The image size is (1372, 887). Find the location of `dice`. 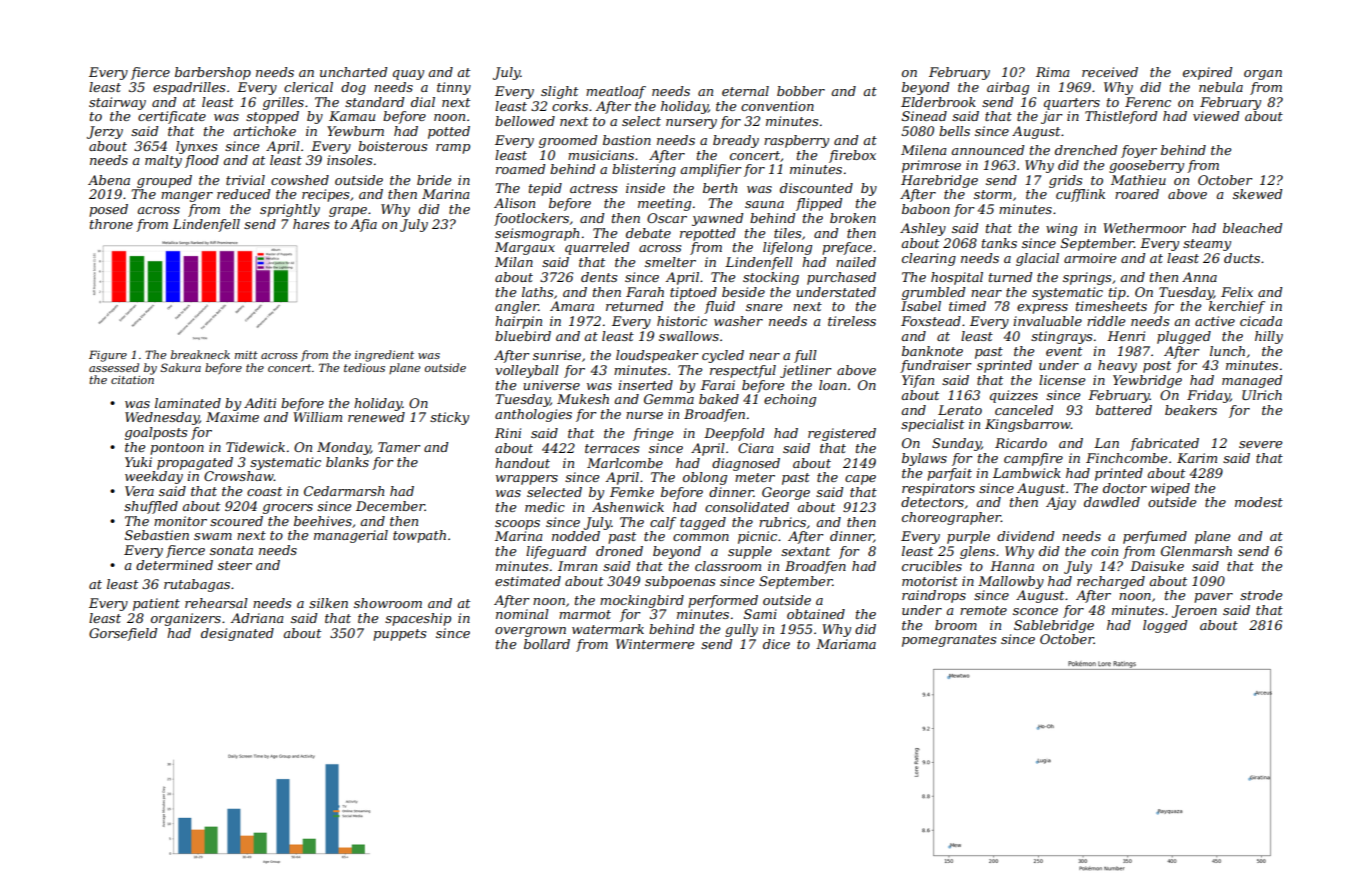

dice is located at coordinates (776, 644).
